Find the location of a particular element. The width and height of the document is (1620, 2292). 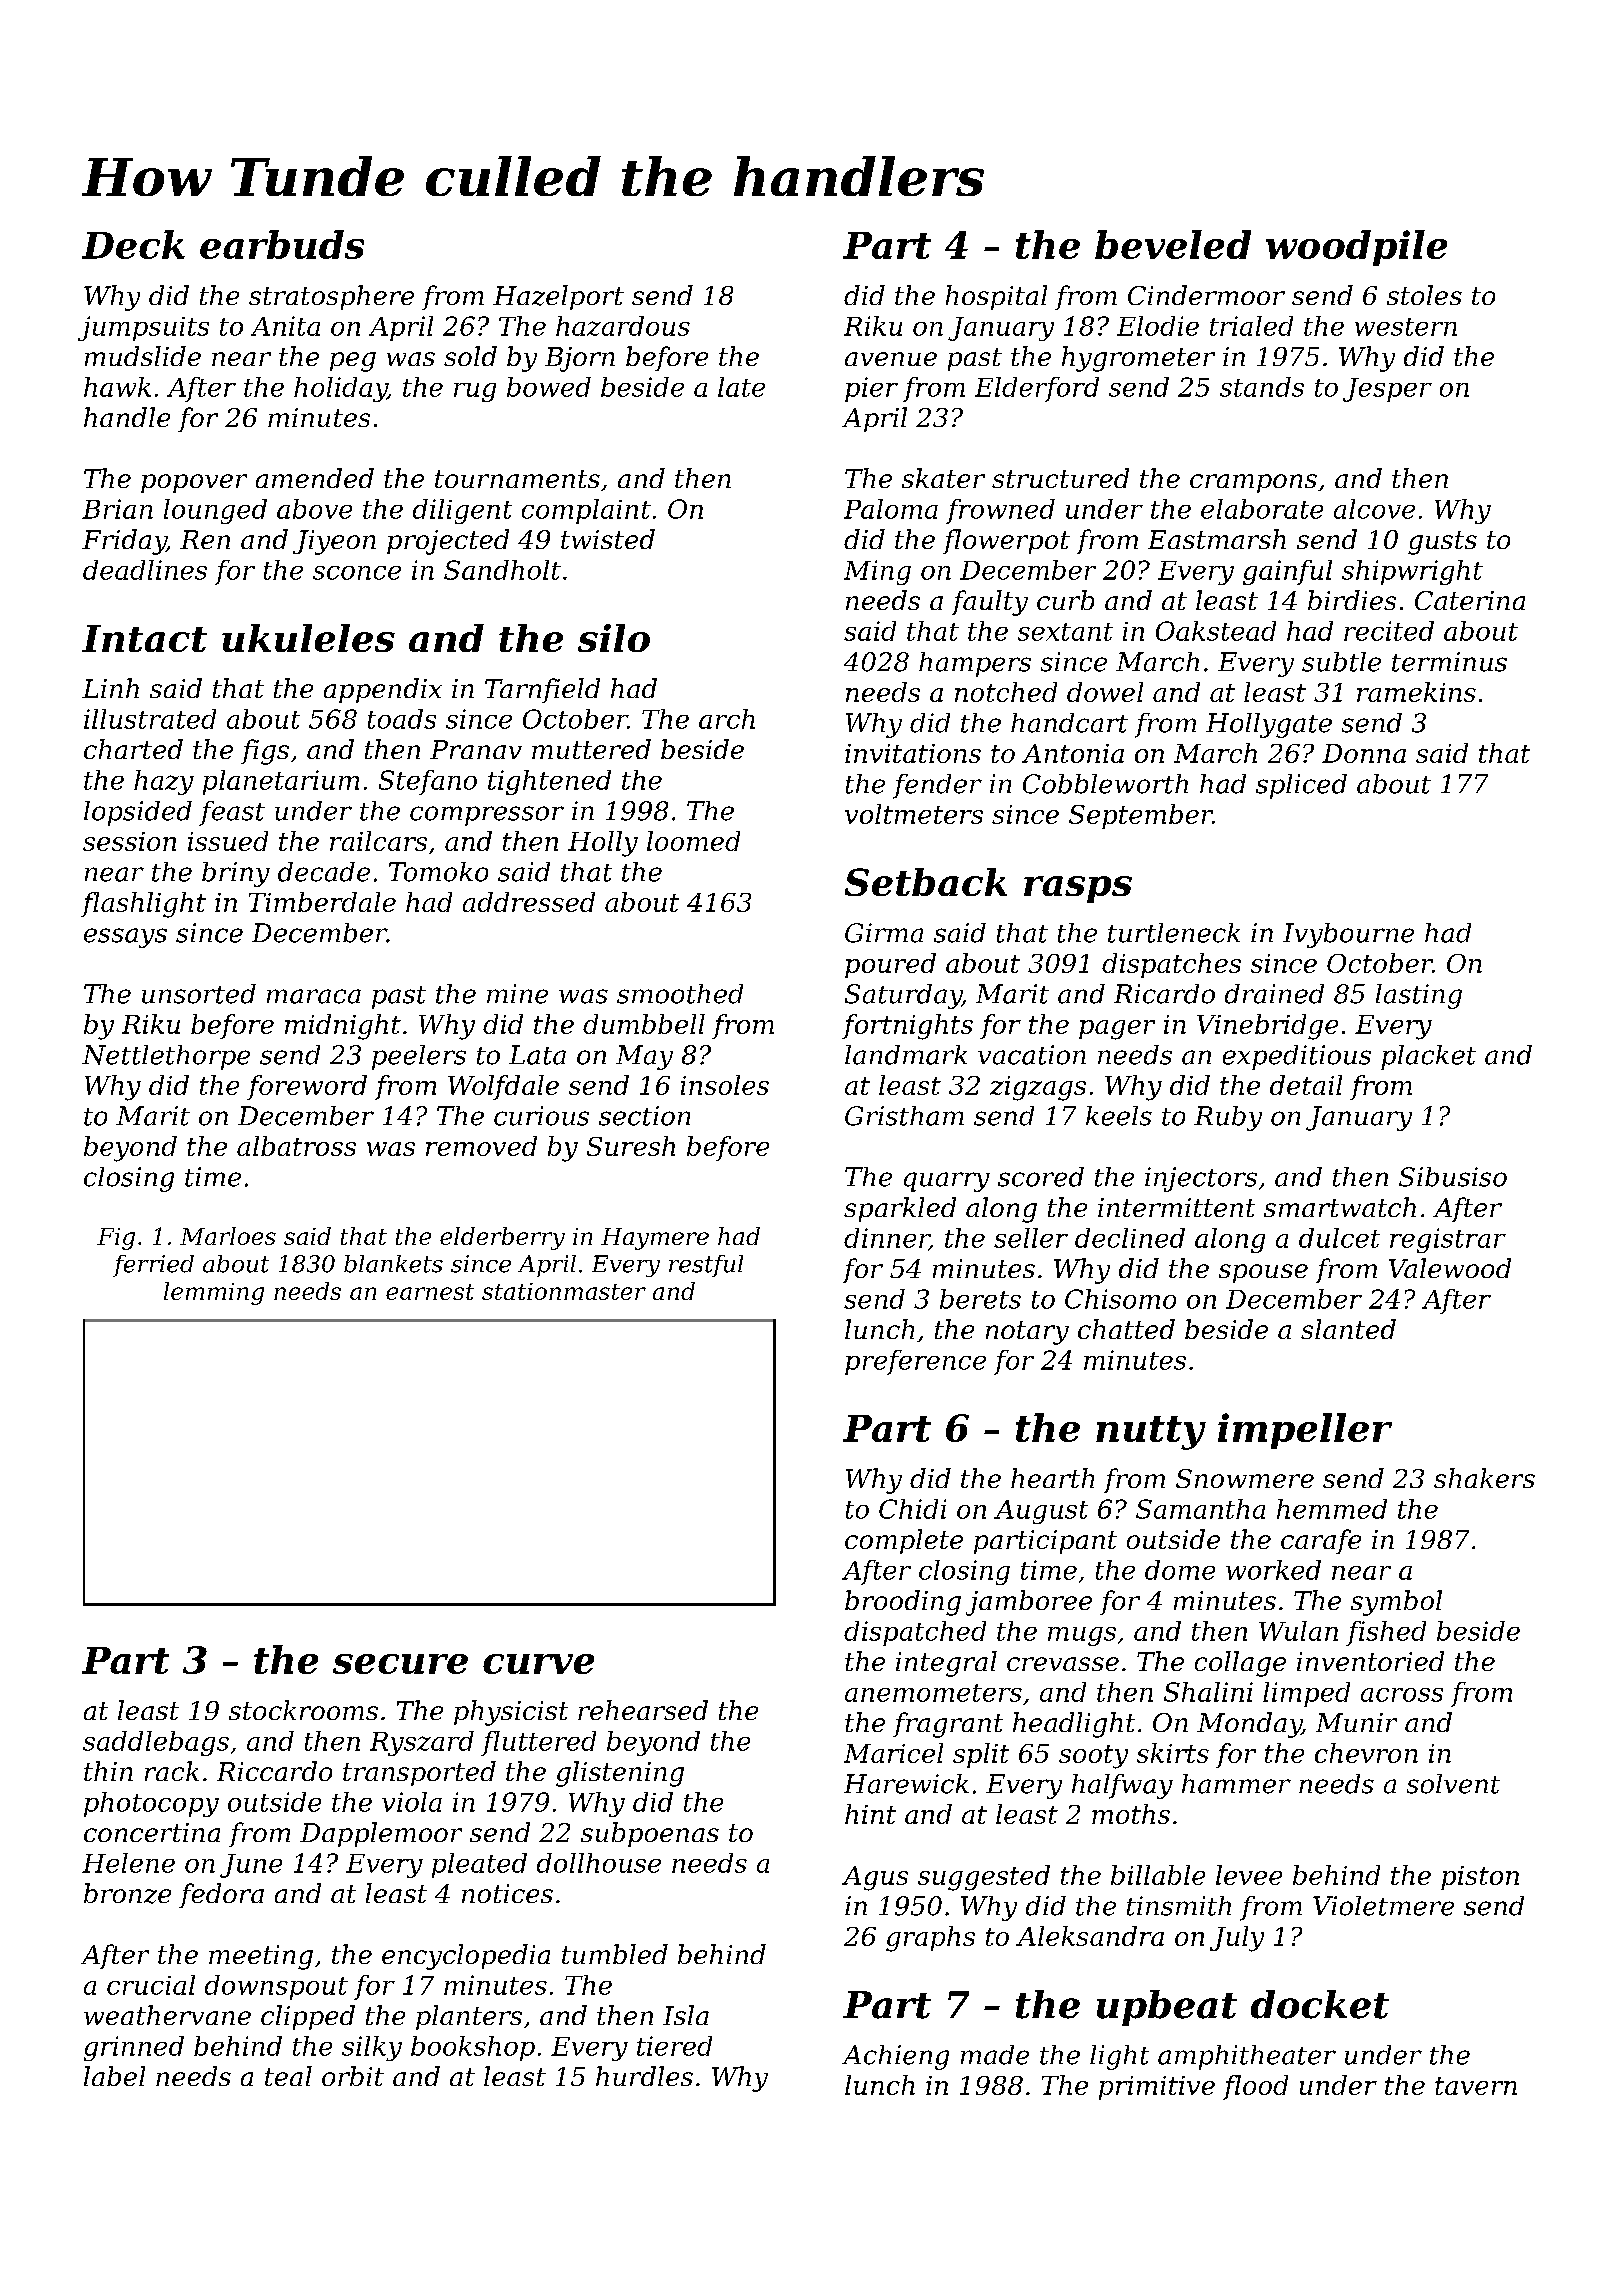

collage is located at coordinates (1240, 1664).
